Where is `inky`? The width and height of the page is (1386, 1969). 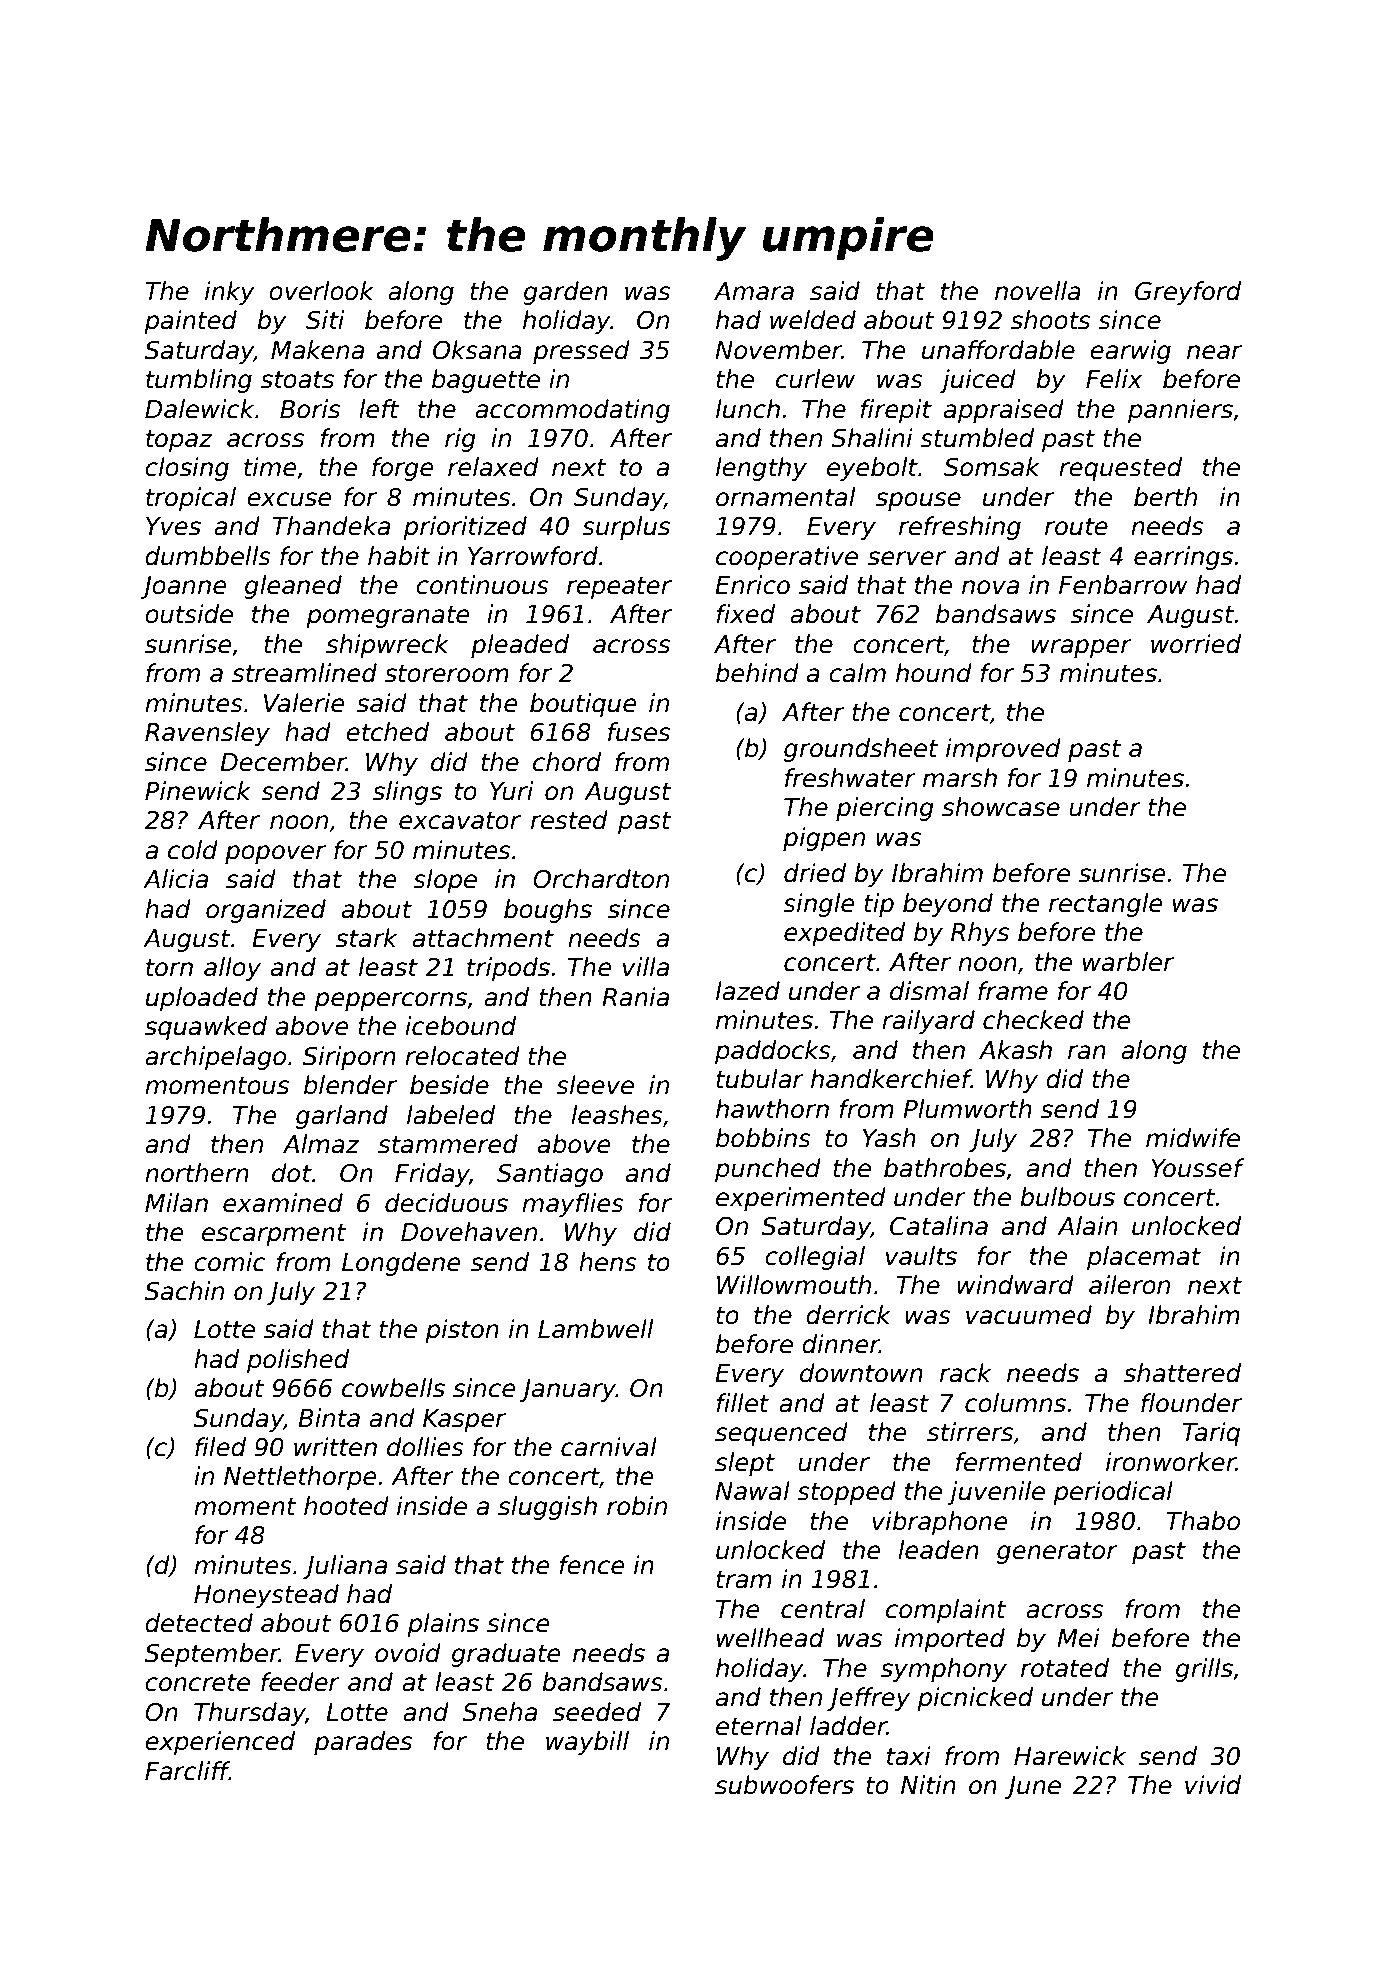
inky is located at coordinates (230, 293).
